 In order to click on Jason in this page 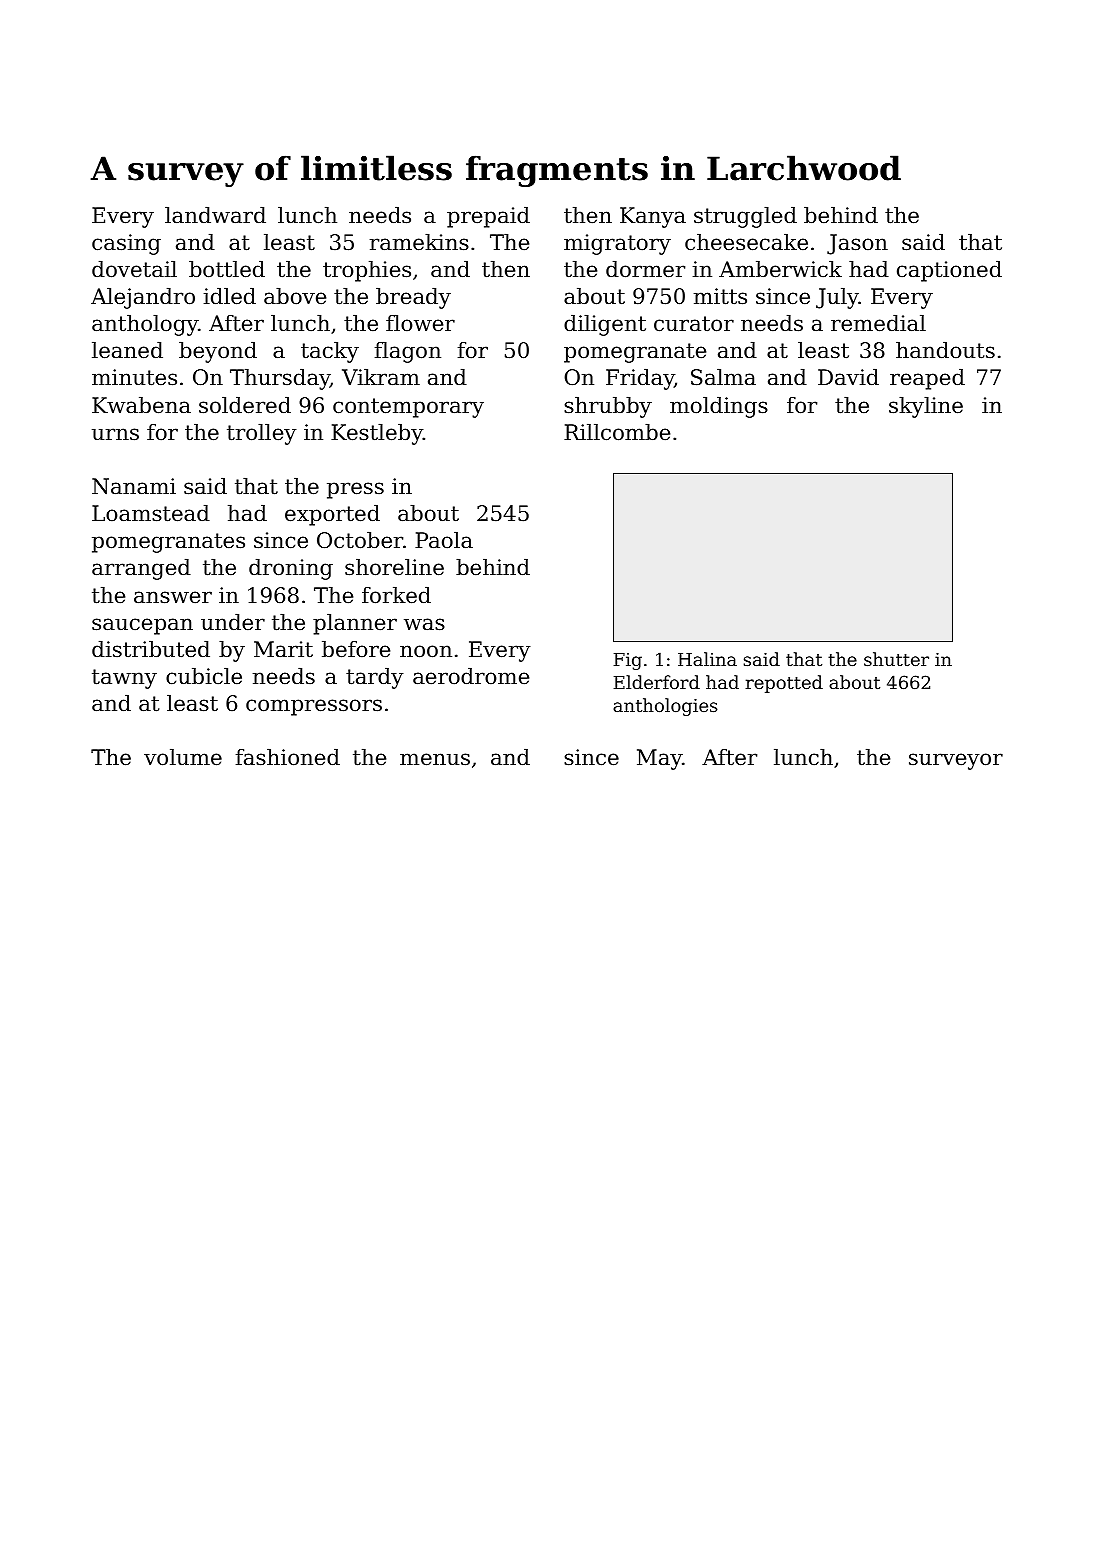, I will do `click(857, 244)`.
